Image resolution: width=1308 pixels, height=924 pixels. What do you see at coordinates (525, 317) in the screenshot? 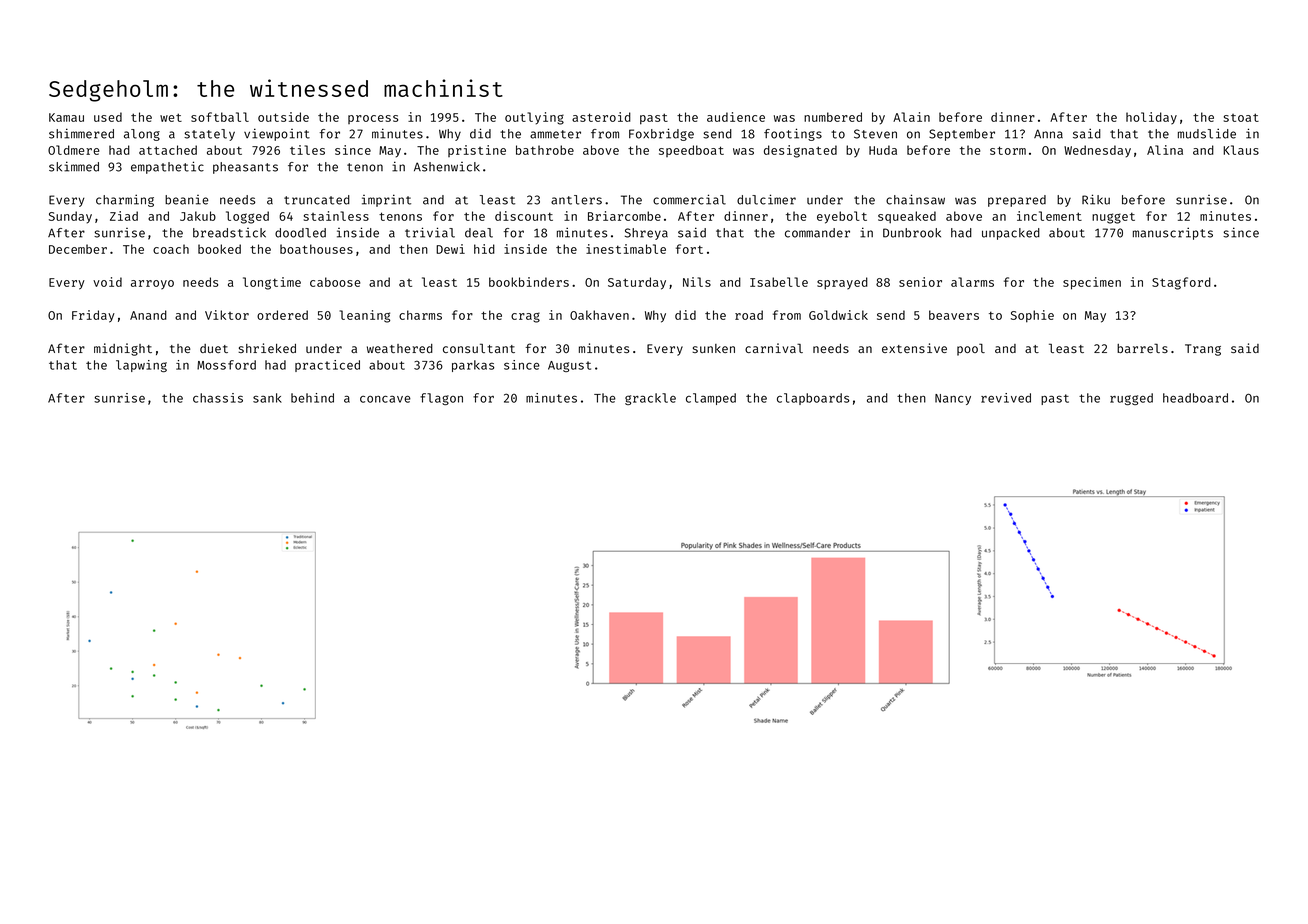
I see `crag` at bounding box center [525, 317].
